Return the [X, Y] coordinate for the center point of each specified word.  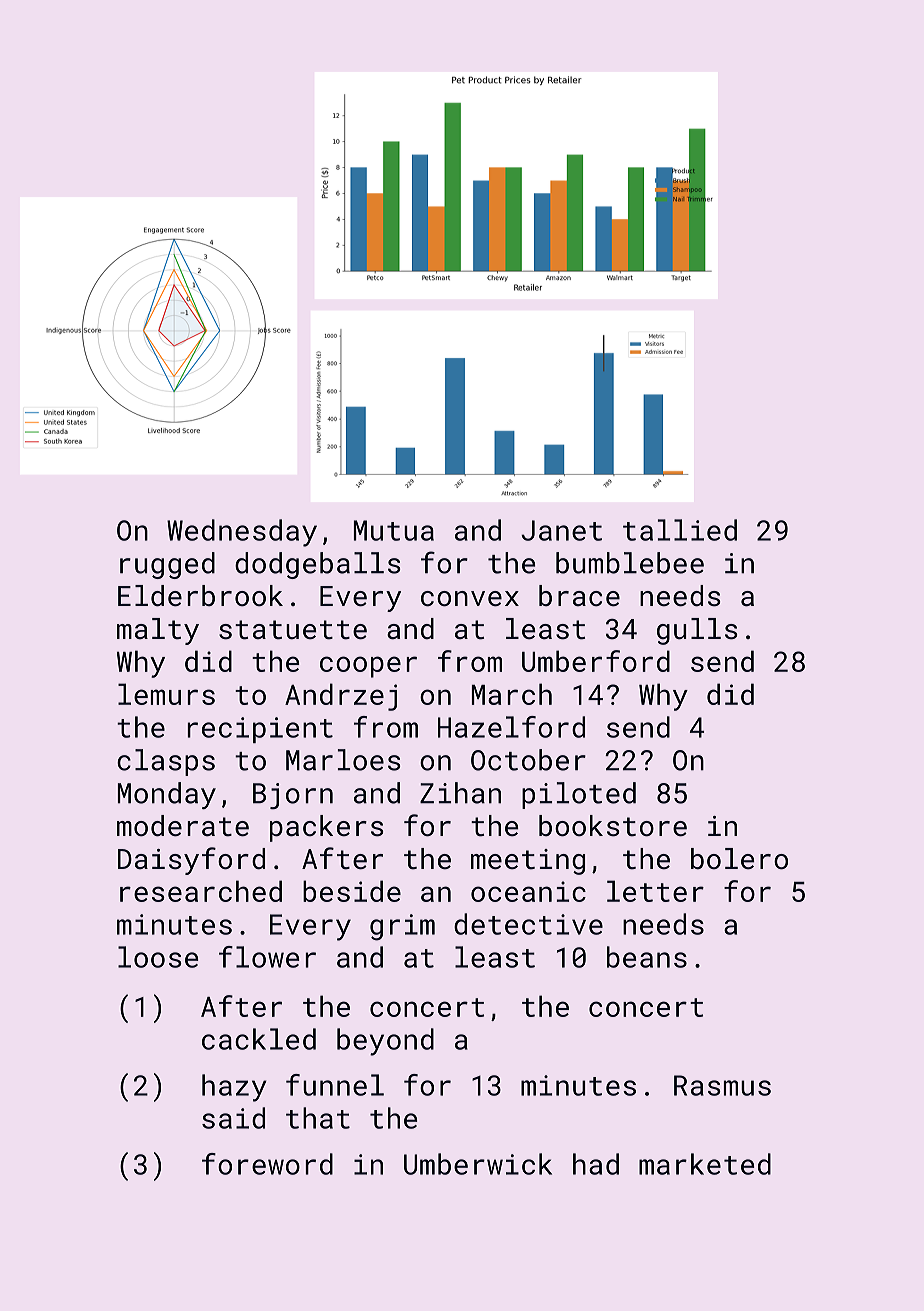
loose [158, 957]
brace [579, 596]
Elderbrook [200, 596]
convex [470, 599]
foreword [267, 1164]
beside [352, 891]
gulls [697, 631]
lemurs [166, 694]
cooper [368, 667]
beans [647, 957]
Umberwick [478, 1164]
